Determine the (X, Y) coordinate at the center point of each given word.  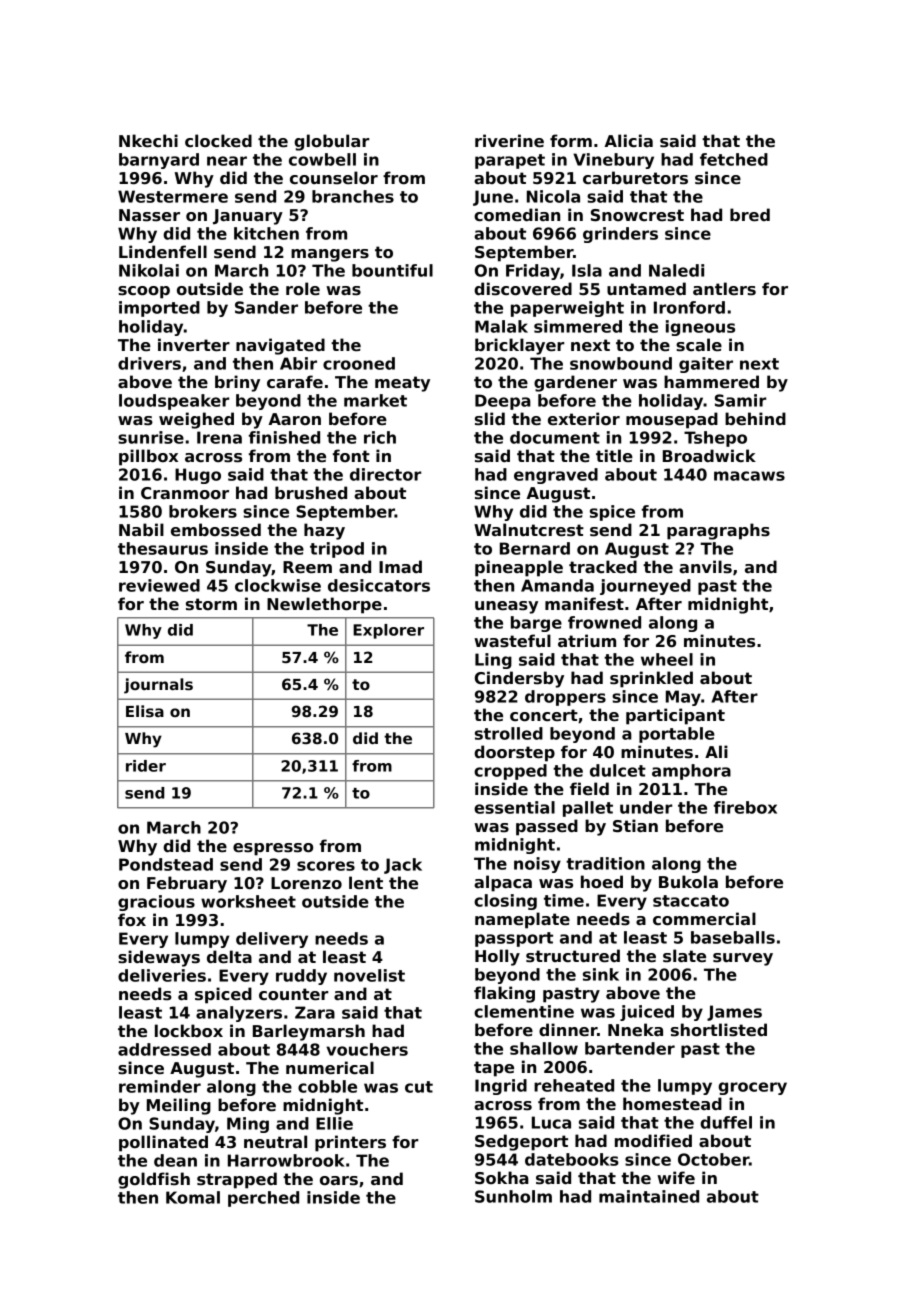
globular (331, 142)
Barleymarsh (309, 1032)
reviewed (159, 585)
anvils (705, 567)
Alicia (628, 141)
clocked (218, 140)
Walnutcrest (529, 530)
